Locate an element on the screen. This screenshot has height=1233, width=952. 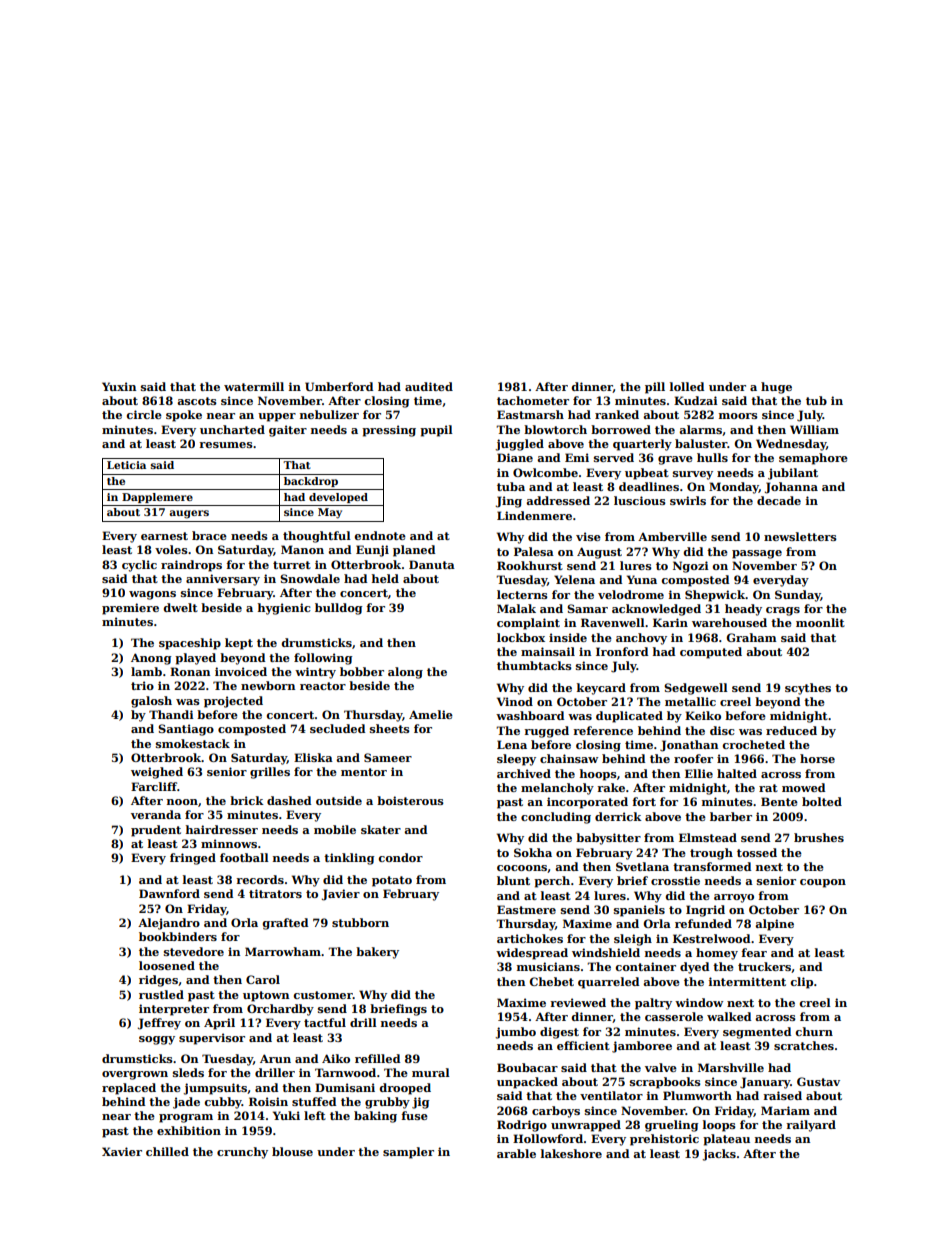
brushes is located at coordinates (819, 837).
